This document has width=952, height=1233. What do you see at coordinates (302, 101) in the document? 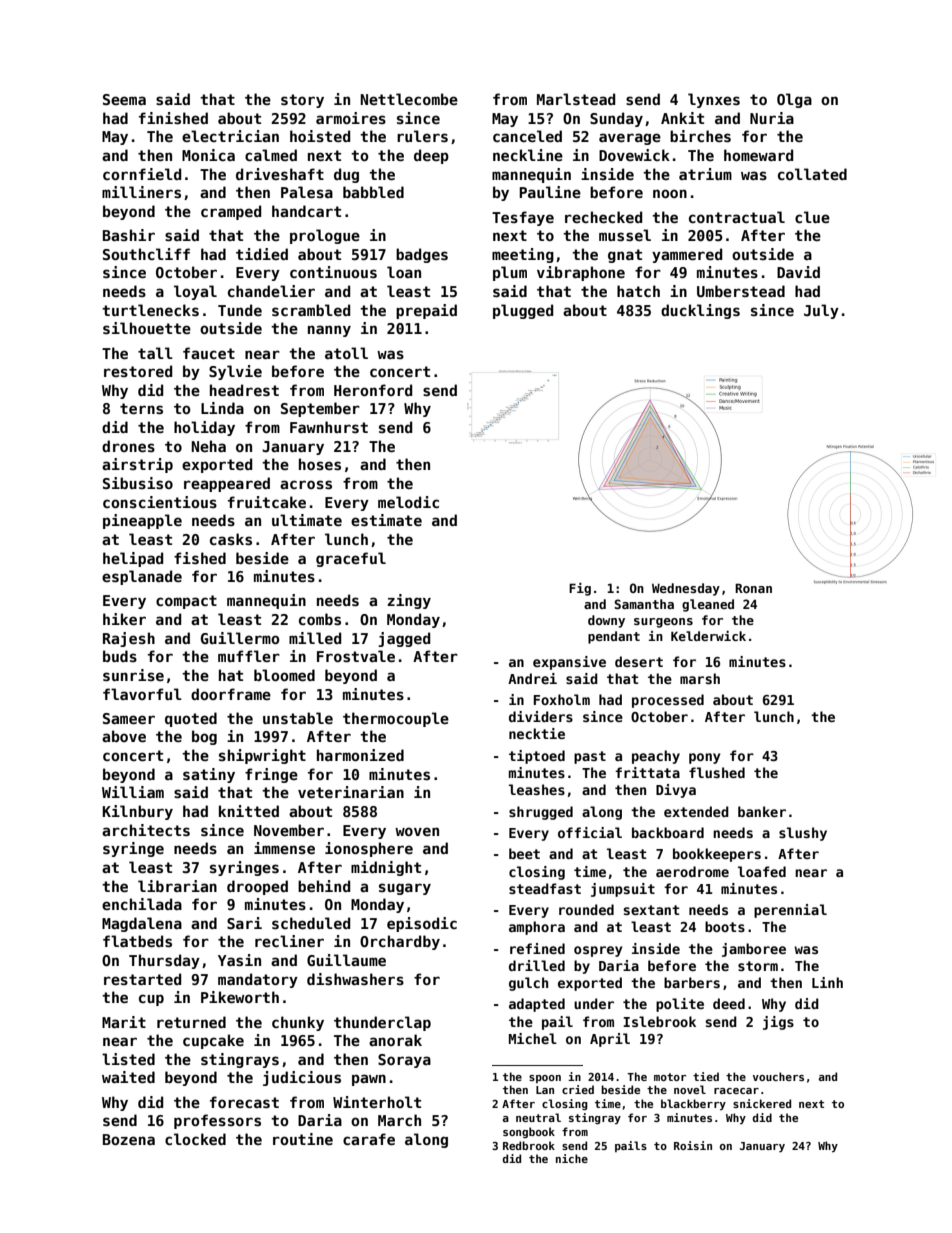
I see `story` at bounding box center [302, 101].
